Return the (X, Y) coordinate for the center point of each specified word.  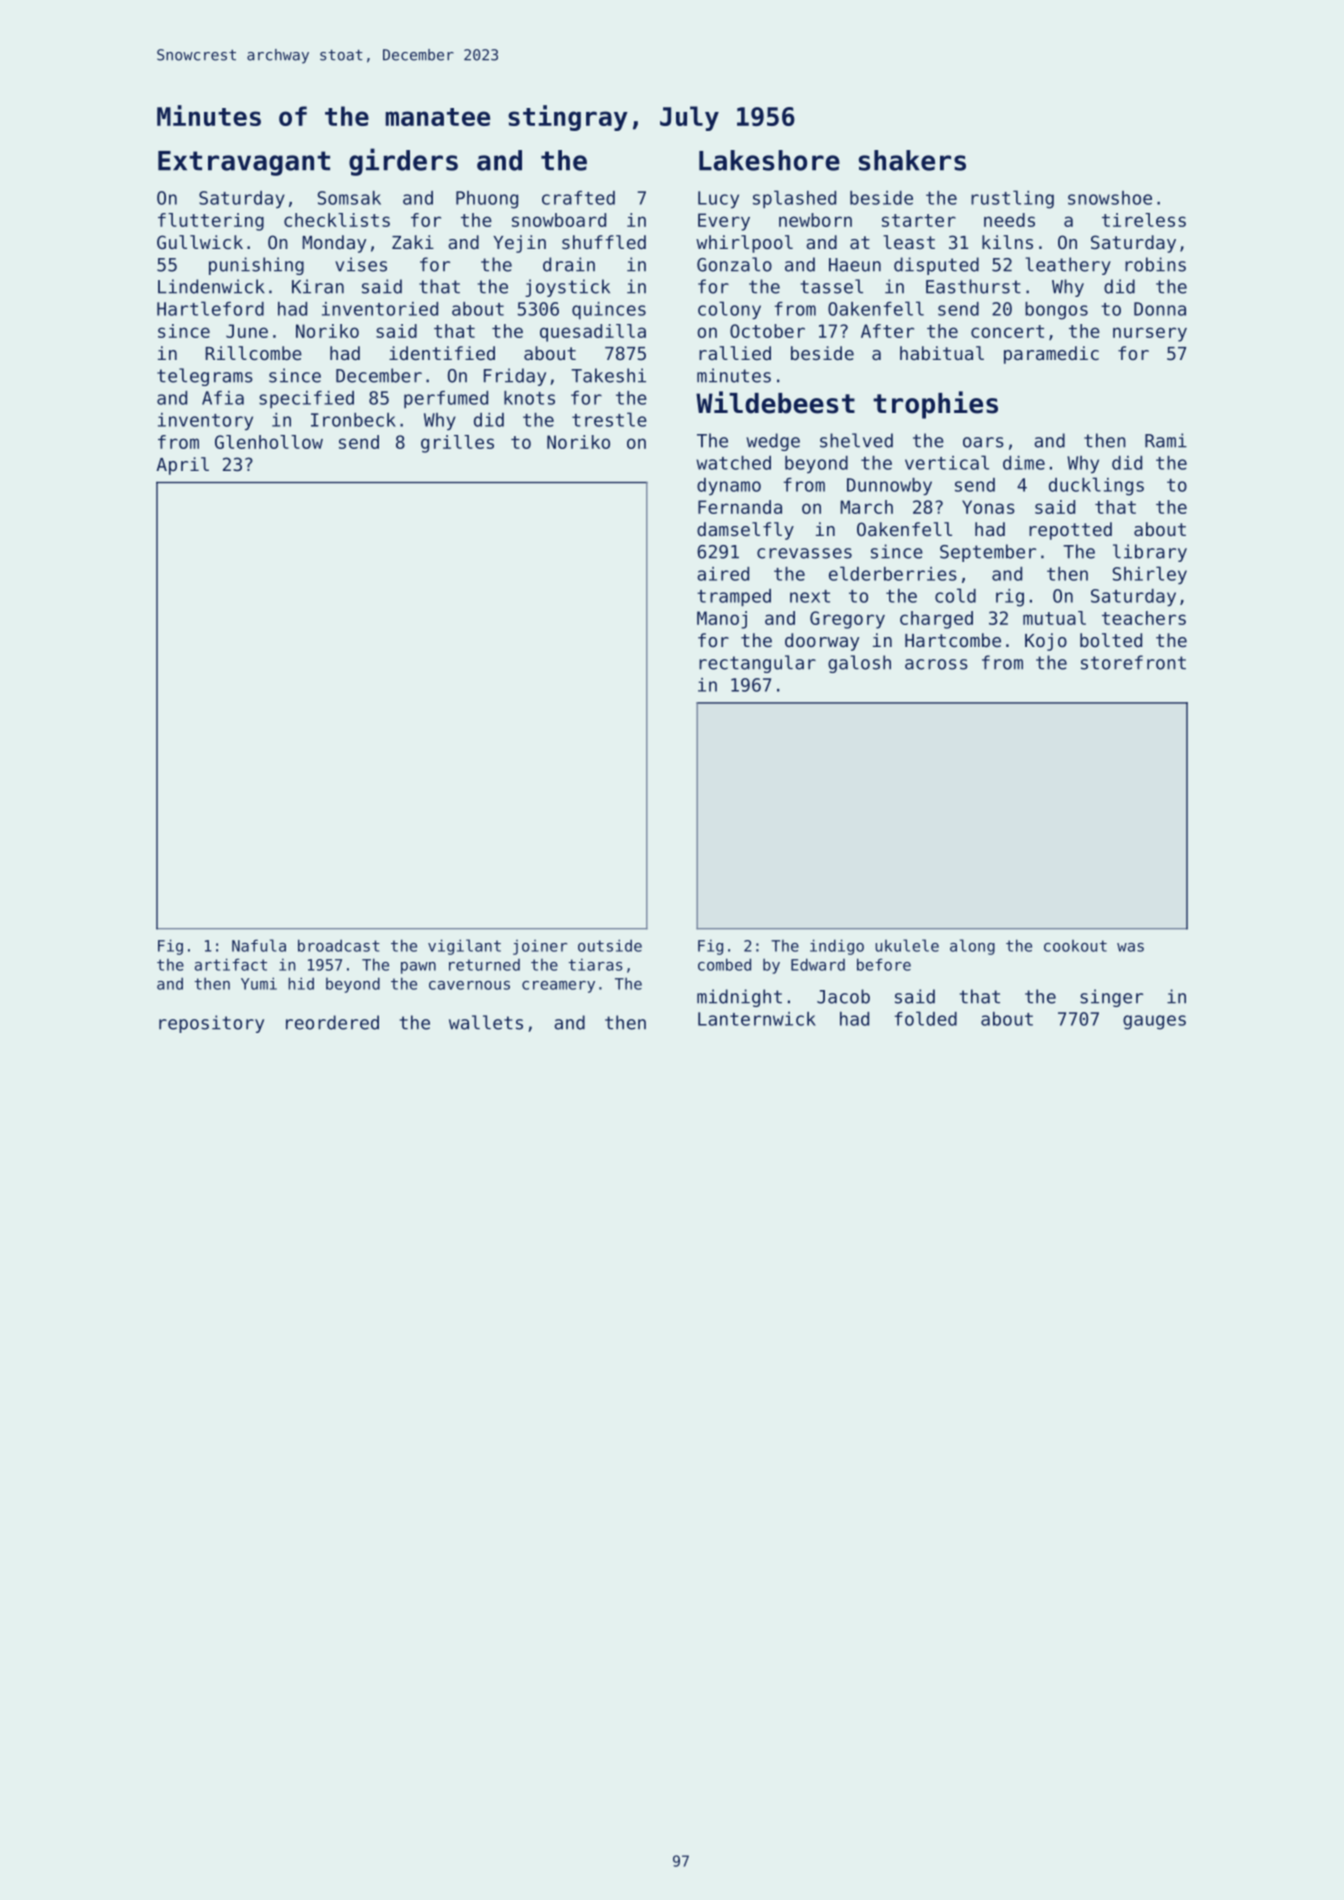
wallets (486, 1022)
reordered (332, 1022)
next (810, 596)
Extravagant (244, 163)
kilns (1007, 242)
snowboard (559, 220)
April (182, 466)
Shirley (1150, 575)
